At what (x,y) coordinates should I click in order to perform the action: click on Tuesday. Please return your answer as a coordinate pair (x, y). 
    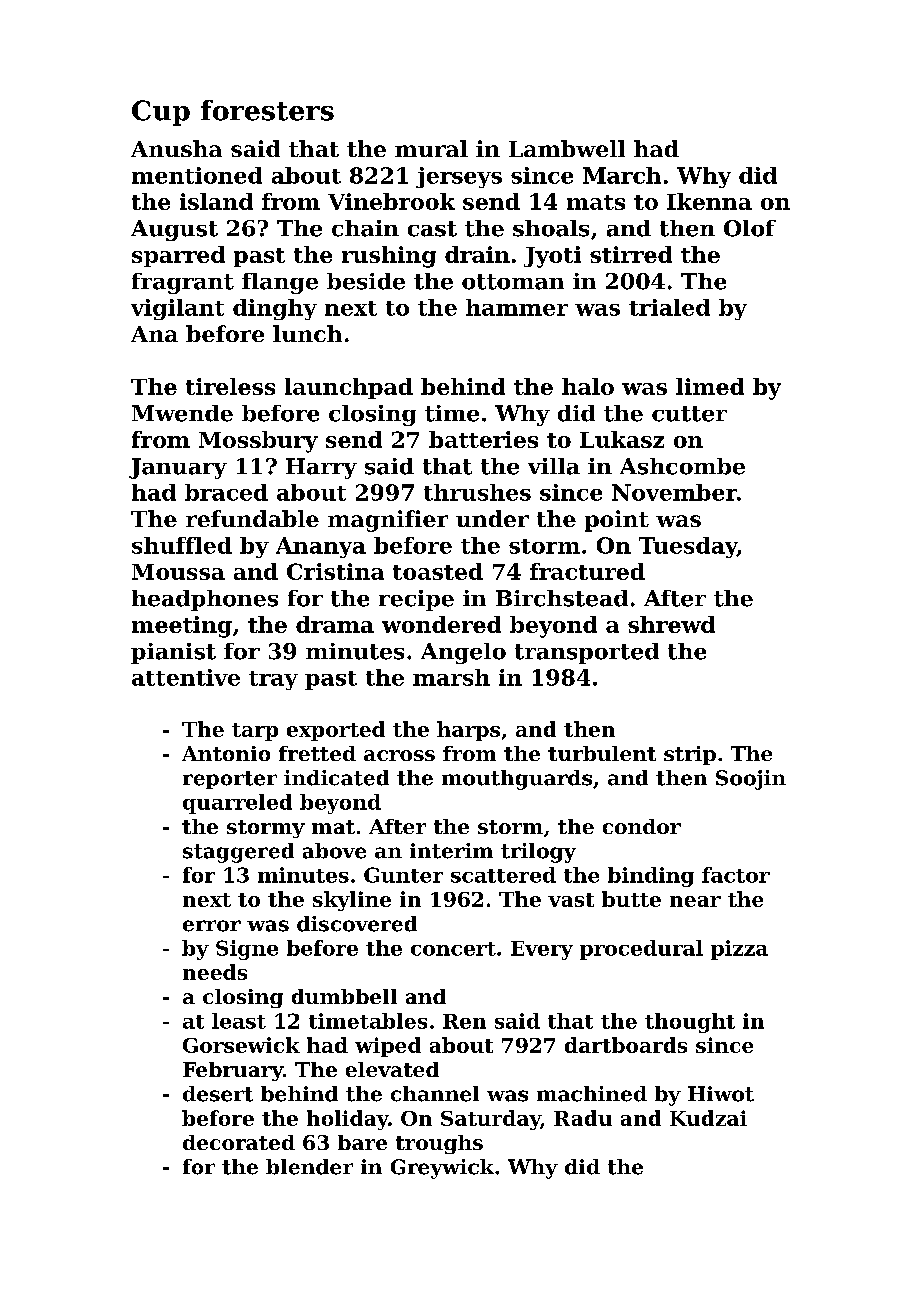
    Looking at the image, I should click on (688, 547).
